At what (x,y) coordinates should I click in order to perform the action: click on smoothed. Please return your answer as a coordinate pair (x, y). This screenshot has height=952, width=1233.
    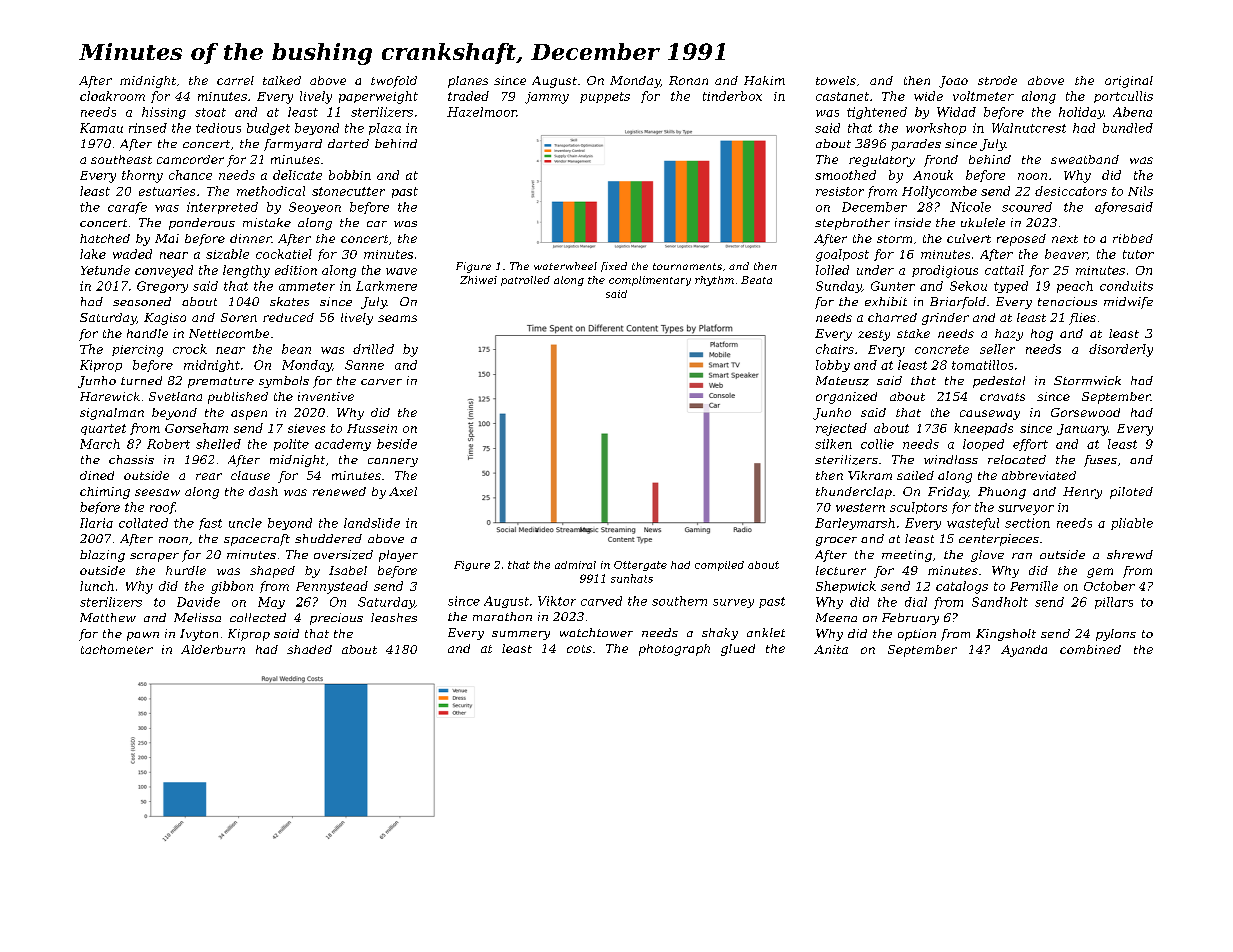
    Looking at the image, I should click on (845, 175).
